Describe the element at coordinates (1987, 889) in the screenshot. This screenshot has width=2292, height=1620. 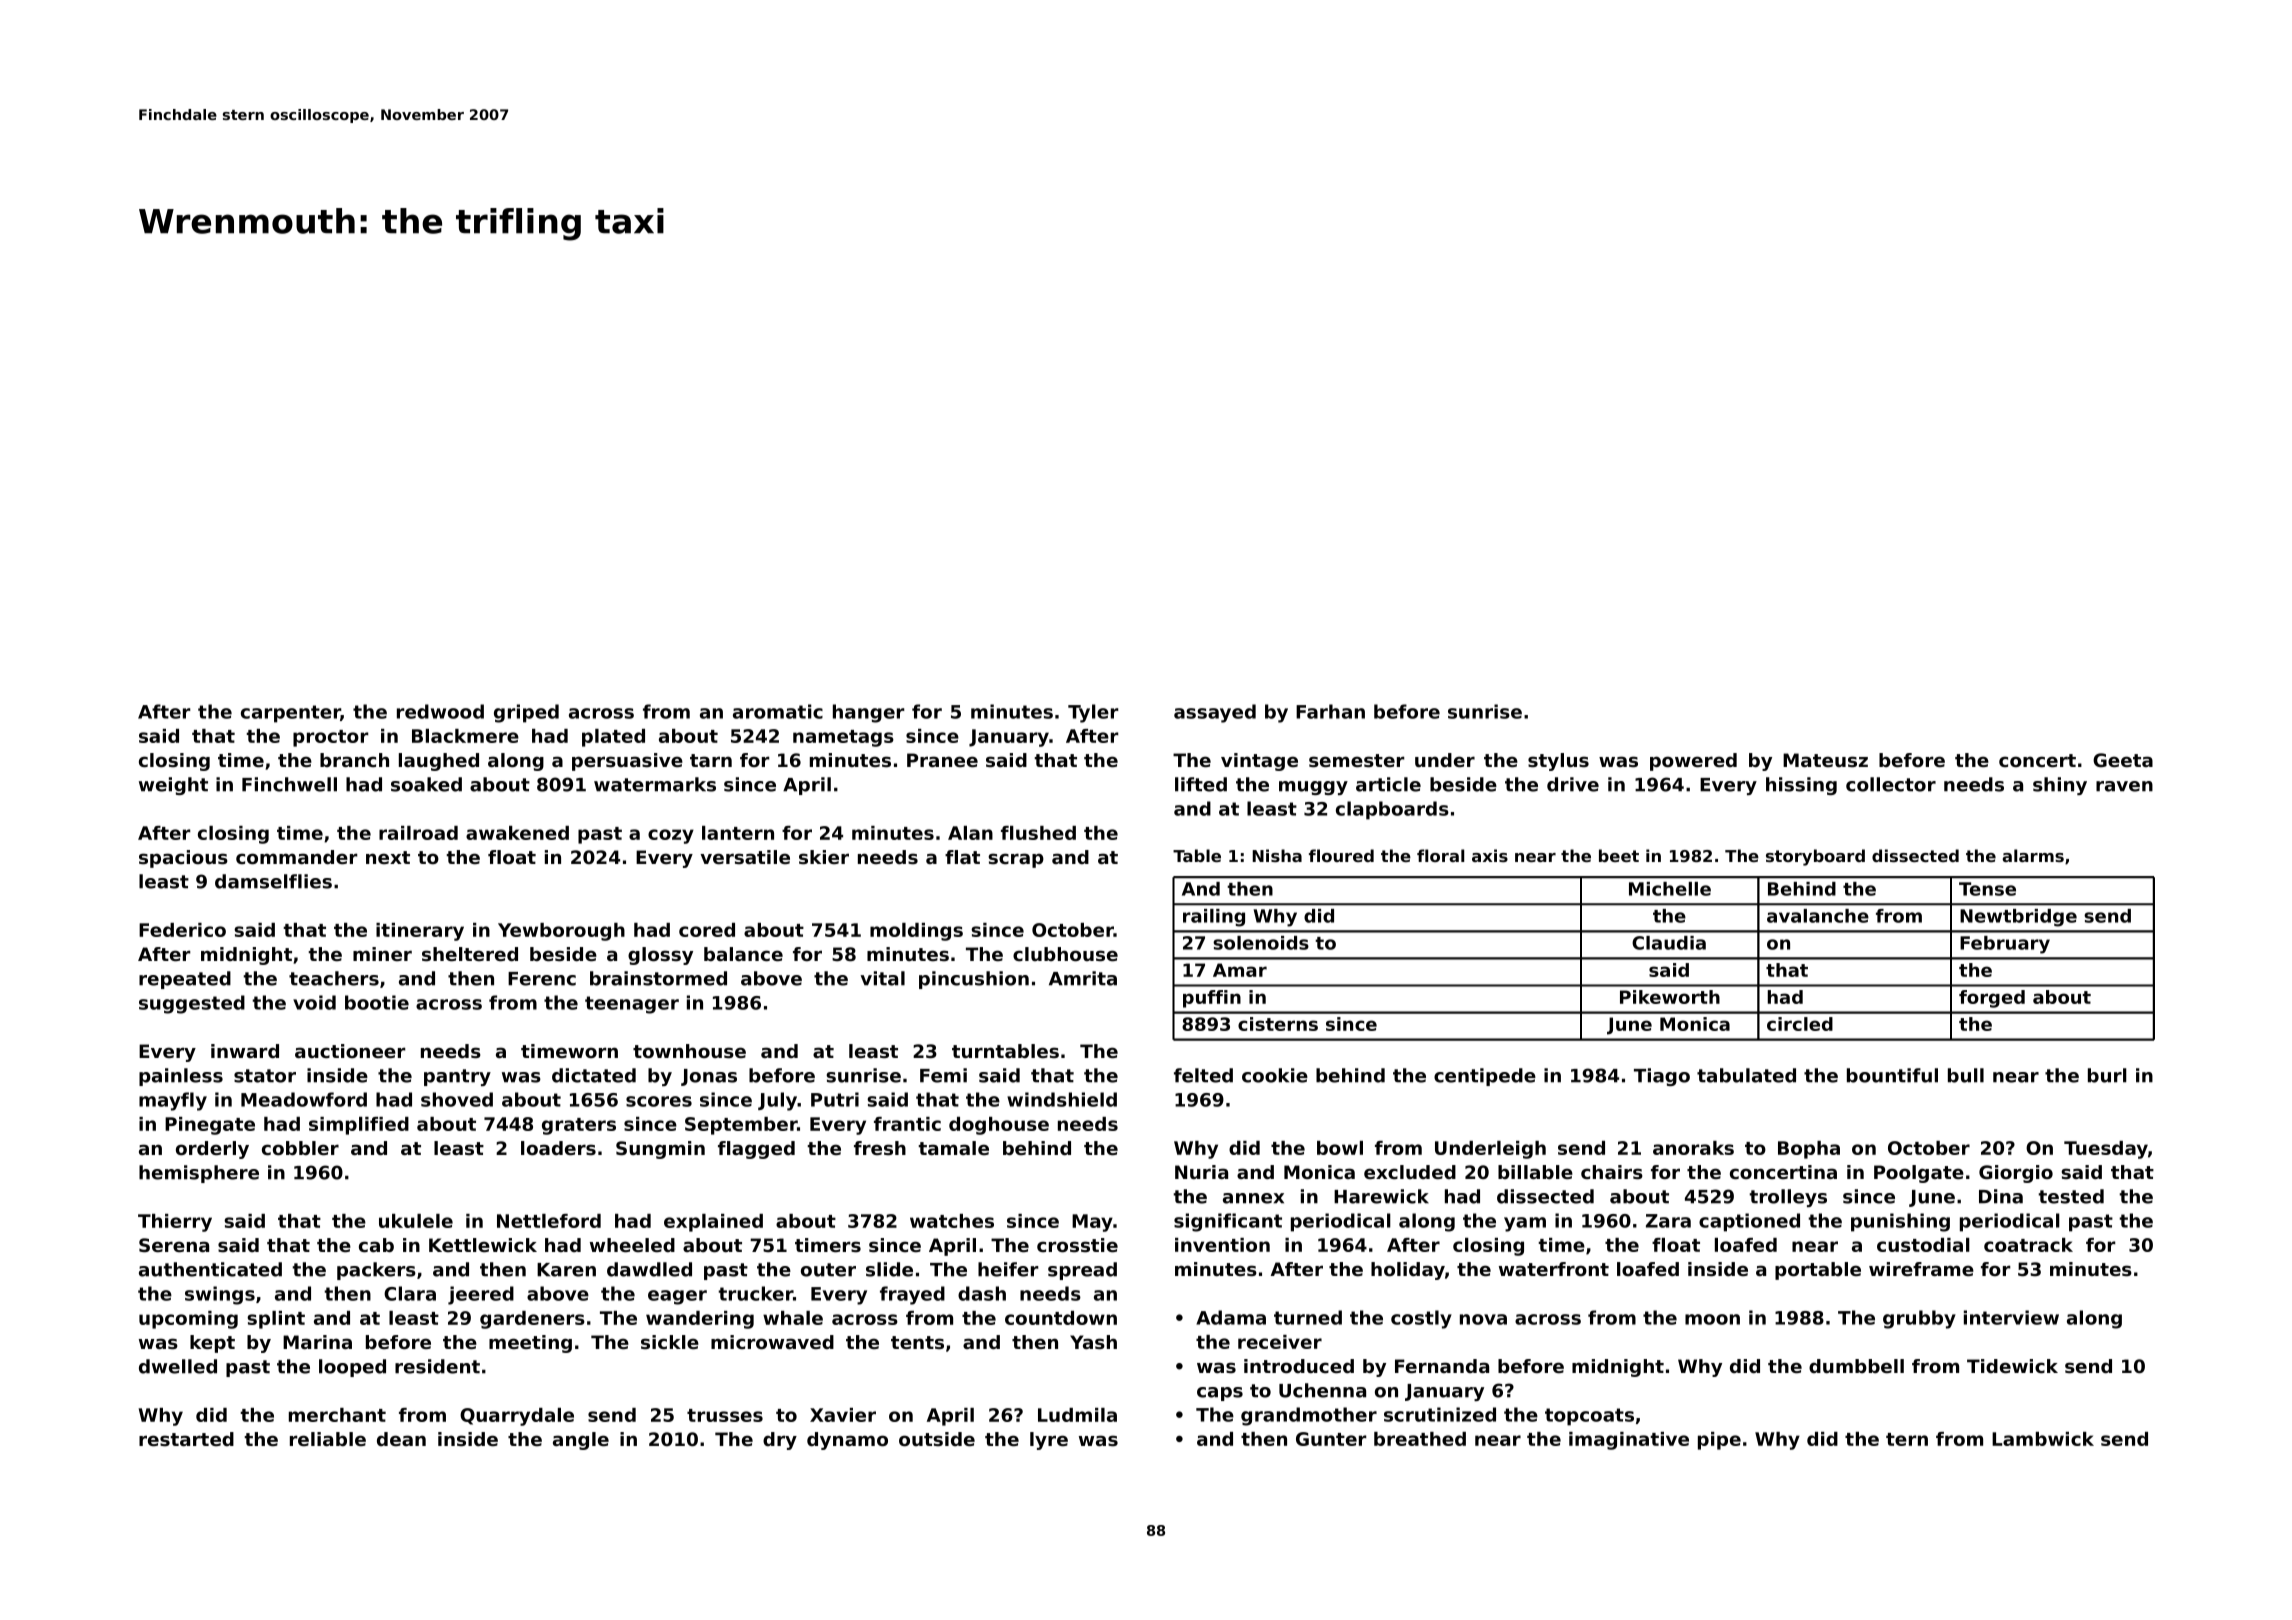
I see `Tense` at that location.
